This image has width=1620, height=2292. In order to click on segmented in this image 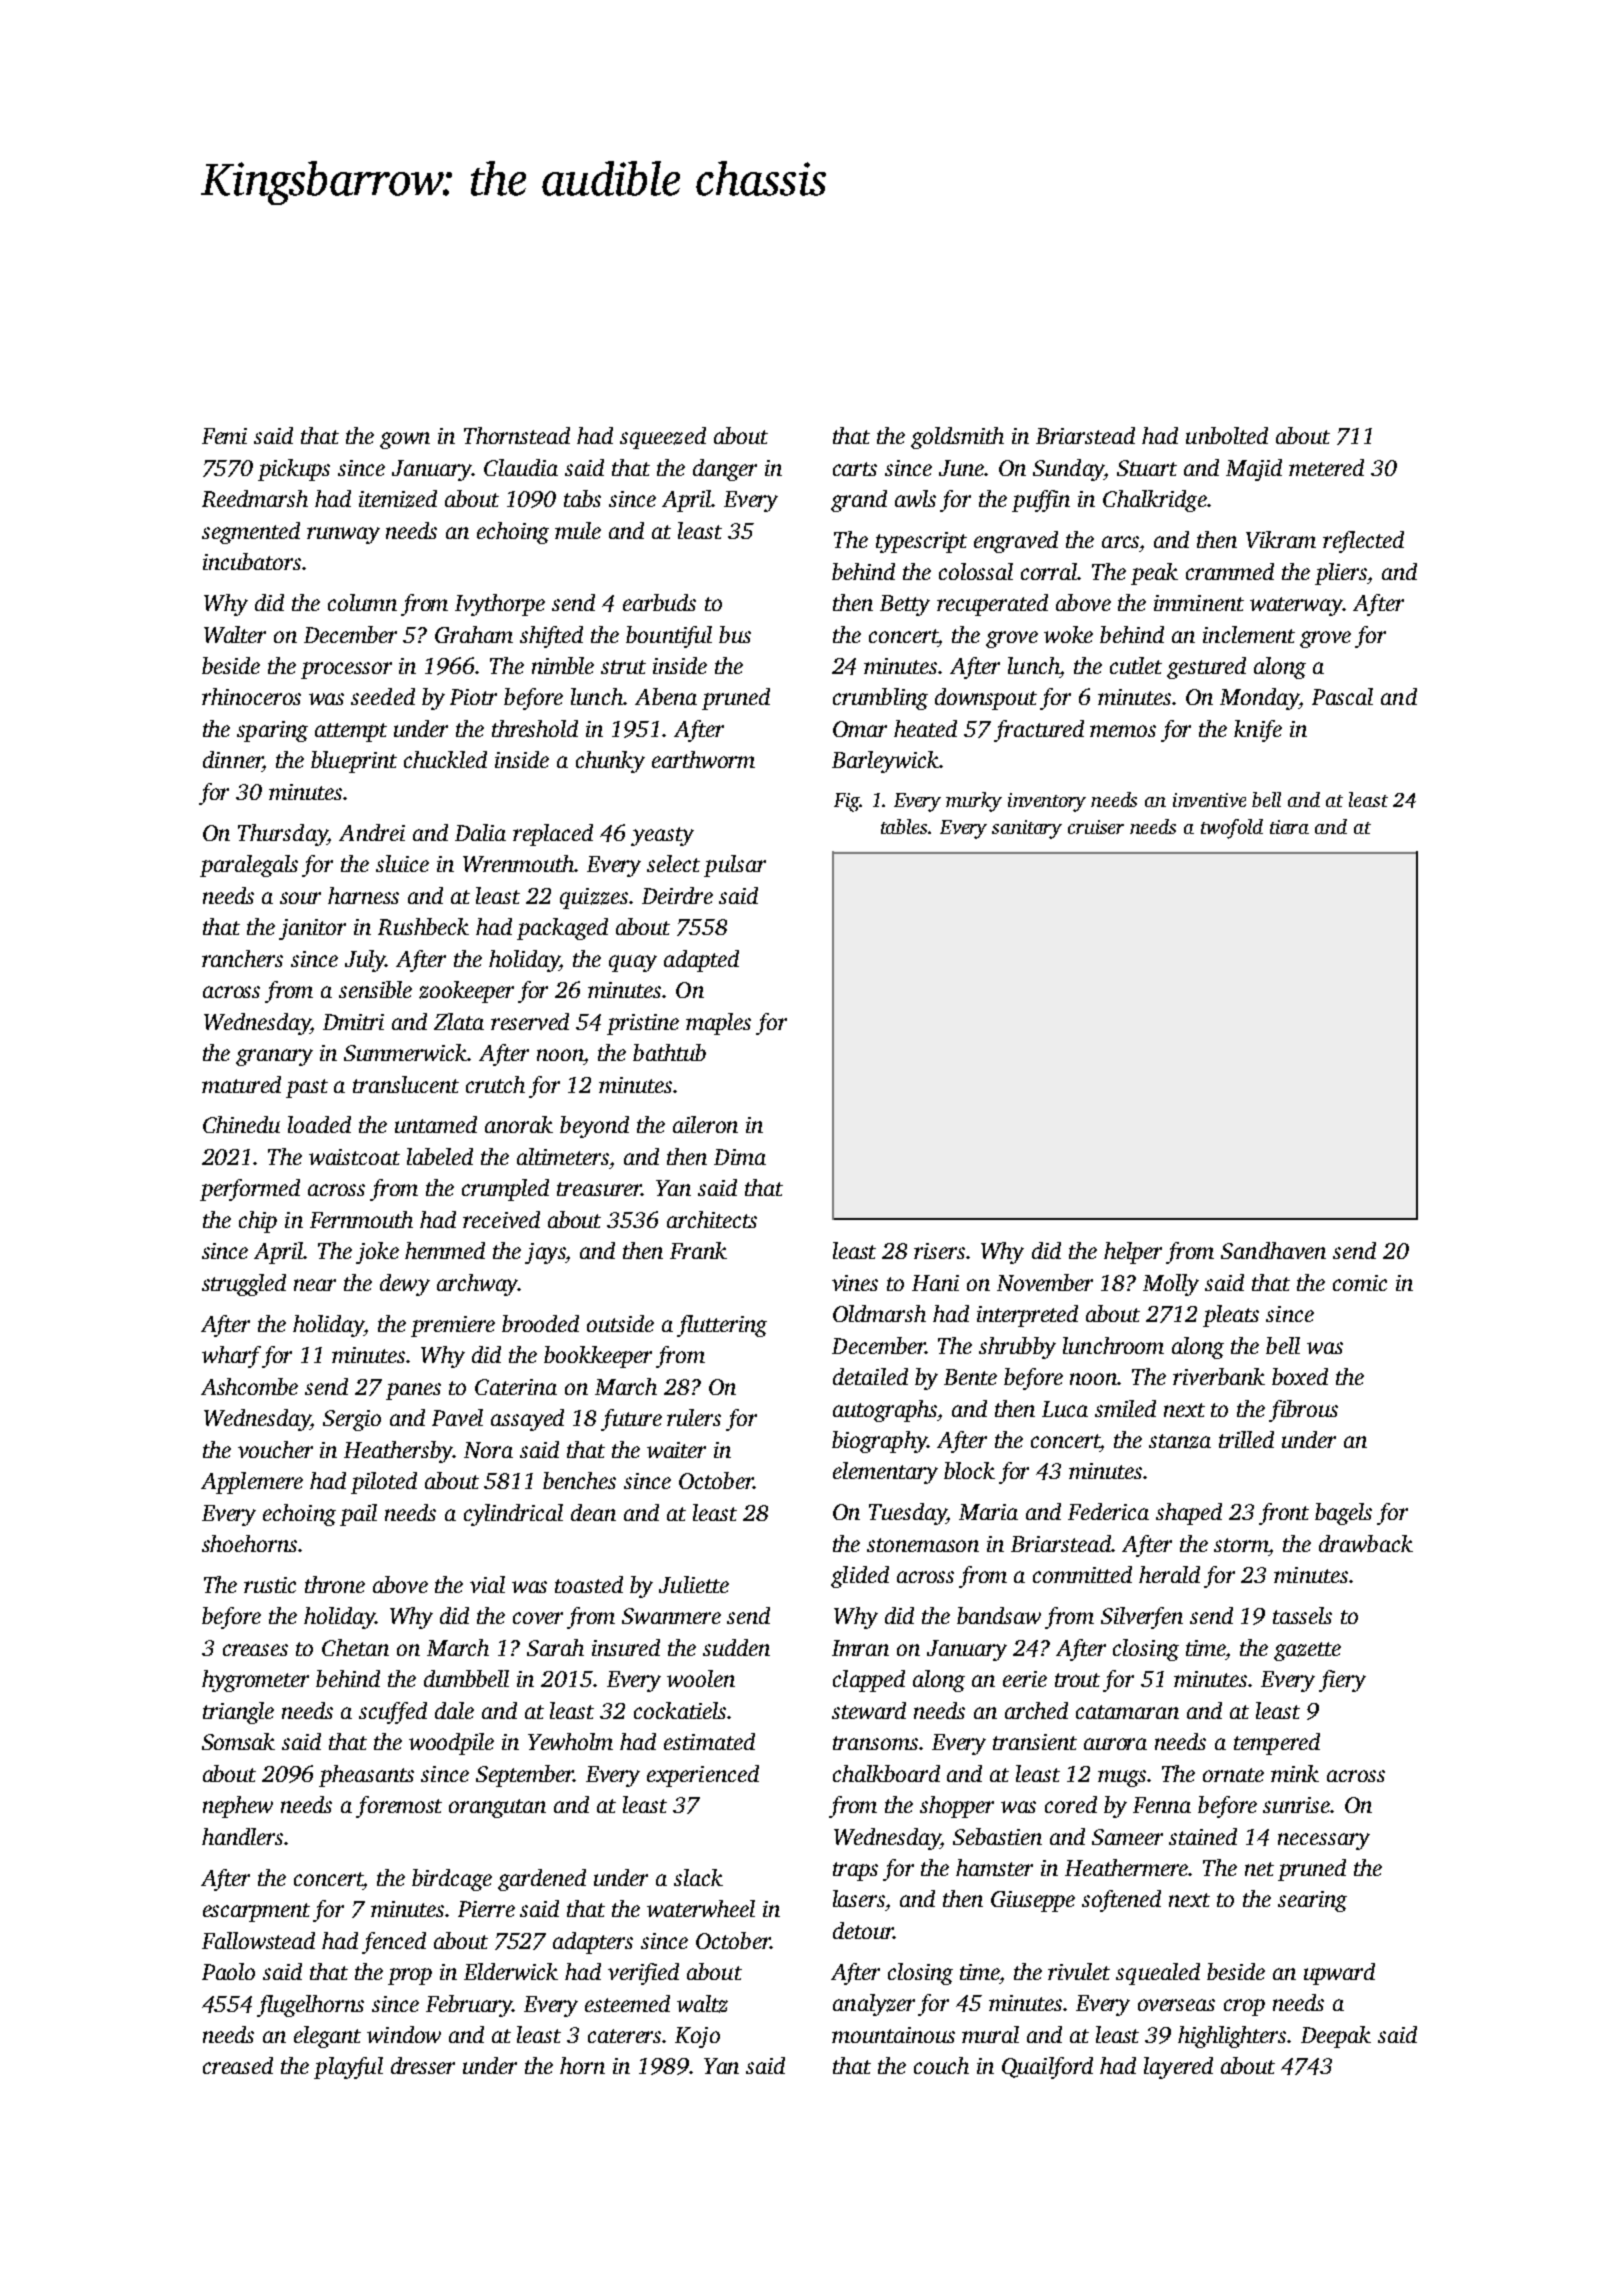, I will do `click(251, 533)`.
